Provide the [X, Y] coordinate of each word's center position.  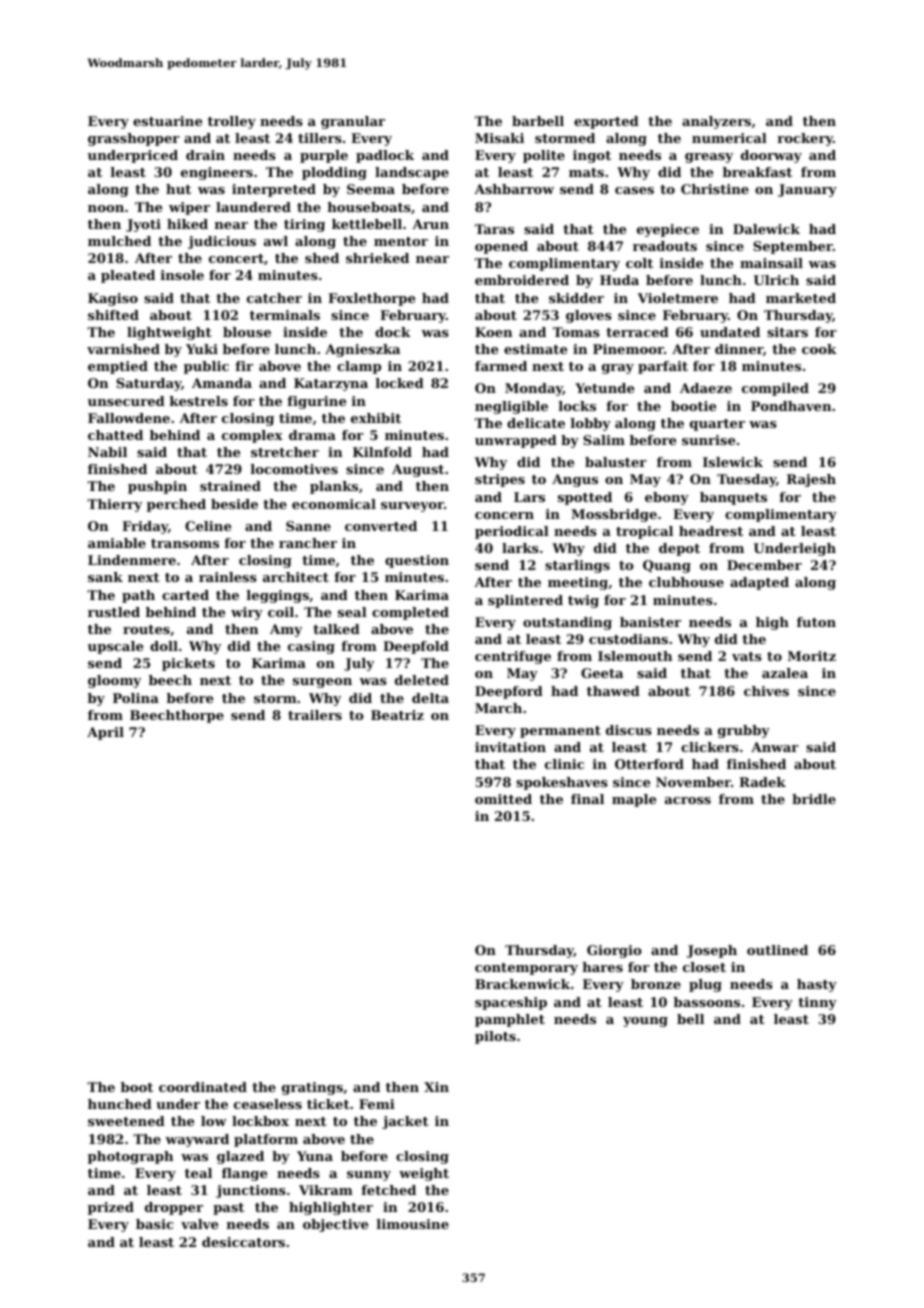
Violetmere [678, 298]
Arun [430, 224]
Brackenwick [522, 984]
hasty [817, 985]
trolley [232, 122]
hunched [120, 1104]
